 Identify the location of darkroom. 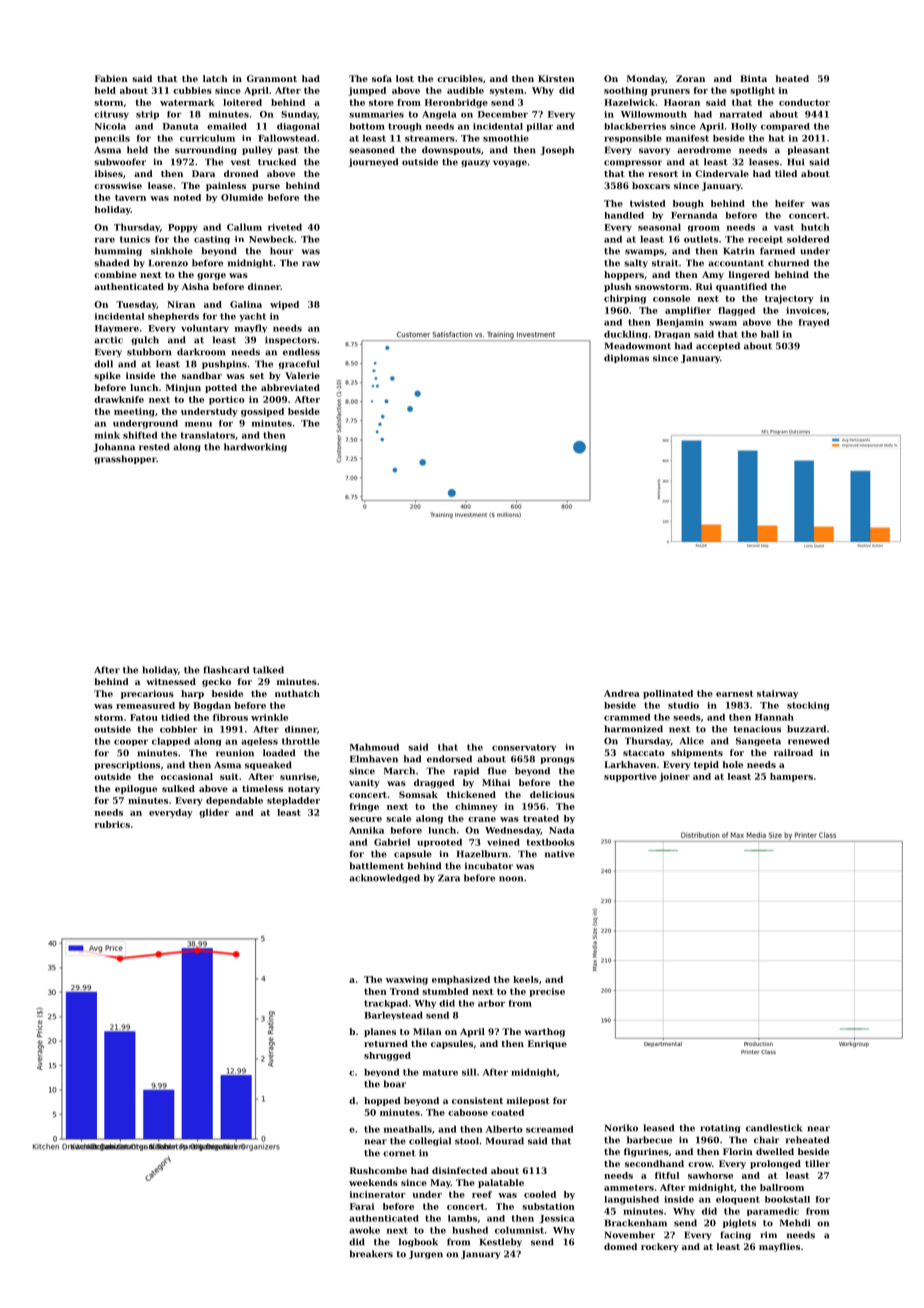
(201, 352).
